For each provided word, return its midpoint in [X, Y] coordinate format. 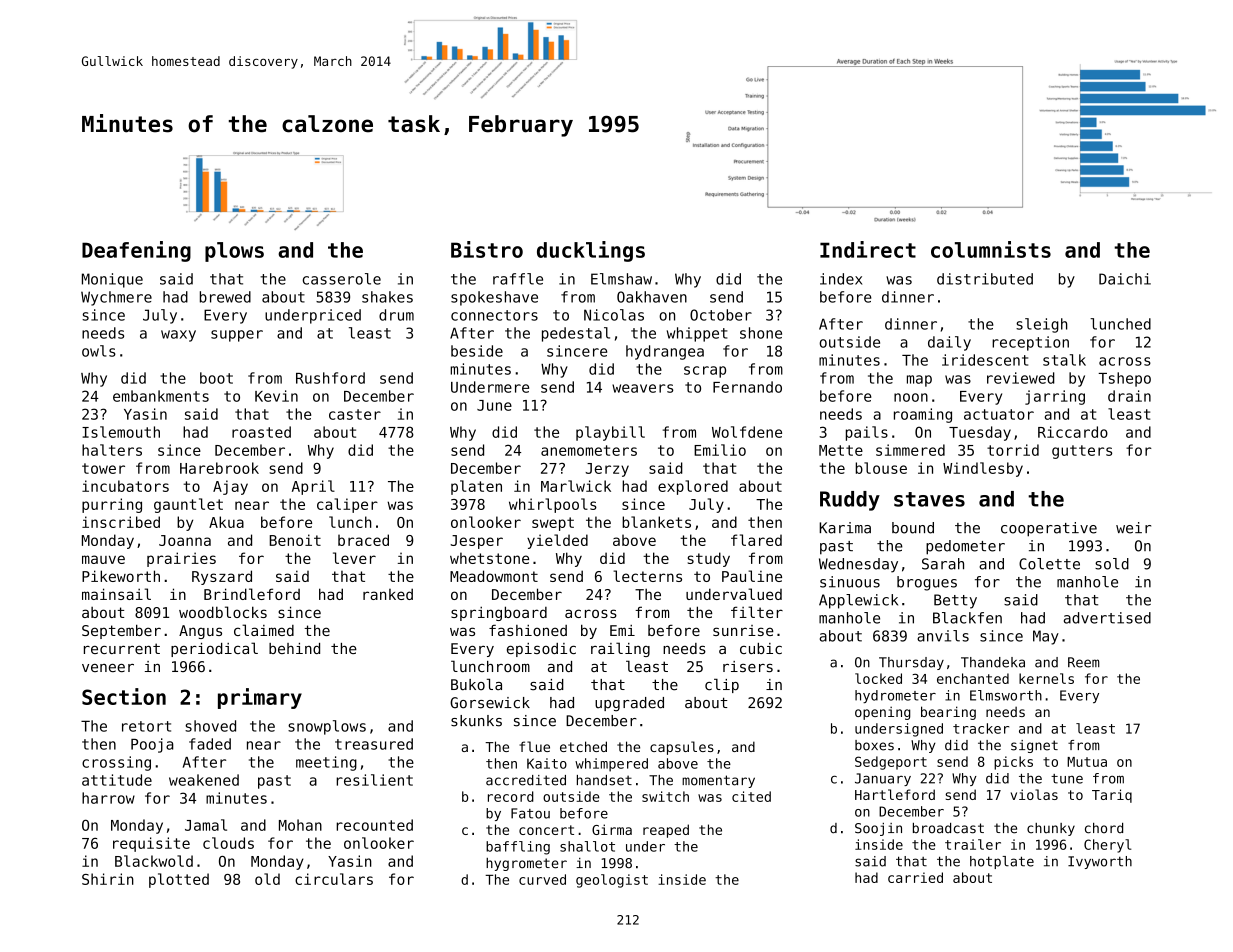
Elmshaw [621, 279]
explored [693, 487]
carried [915, 877]
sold [1112, 564]
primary [260, 698]
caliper [347, 505]
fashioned [528, 630]
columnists [991, 249]
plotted [179, 880]
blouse [881, 468]
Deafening [136, 251]
